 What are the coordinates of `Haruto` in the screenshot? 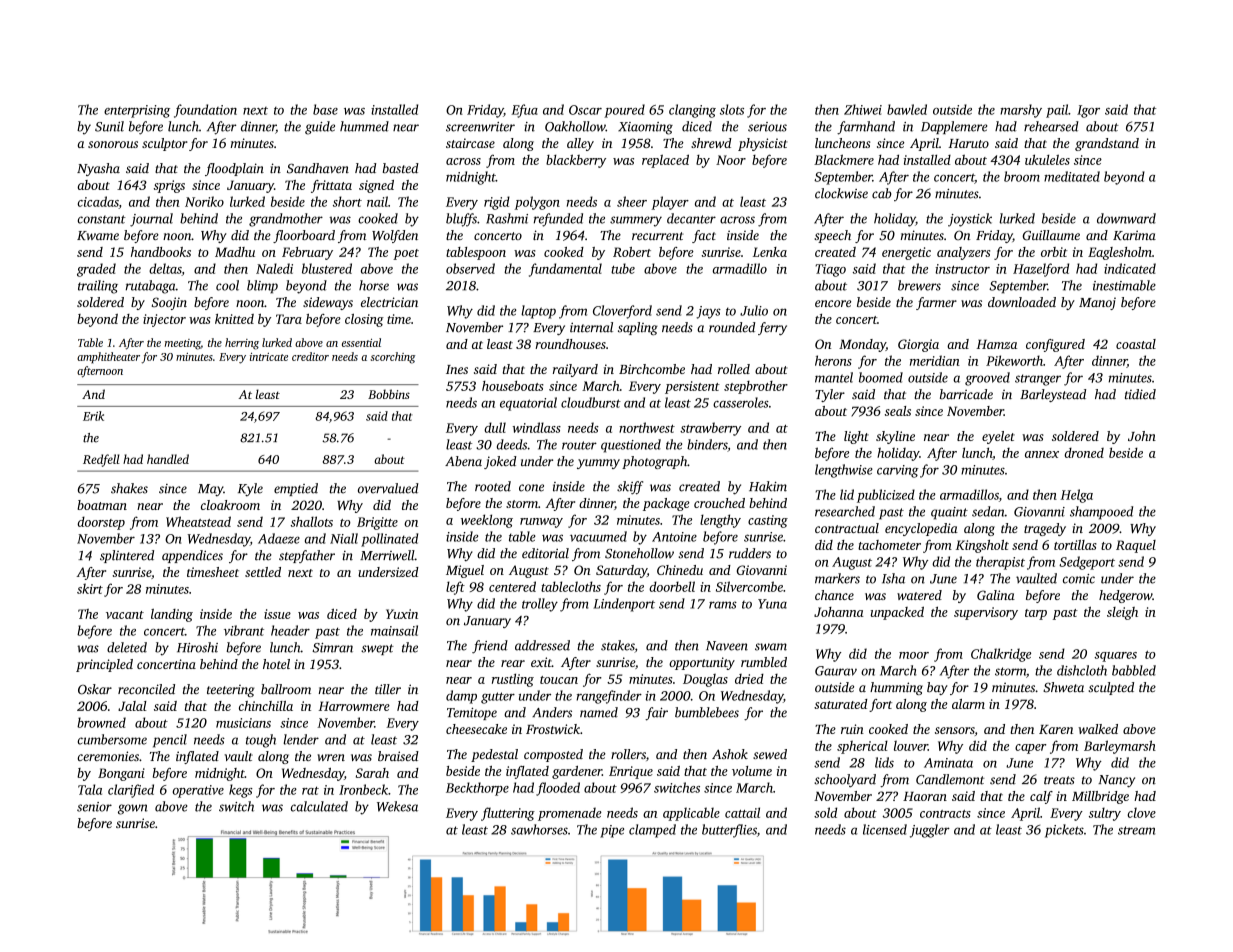 It's located at (968, 143).
